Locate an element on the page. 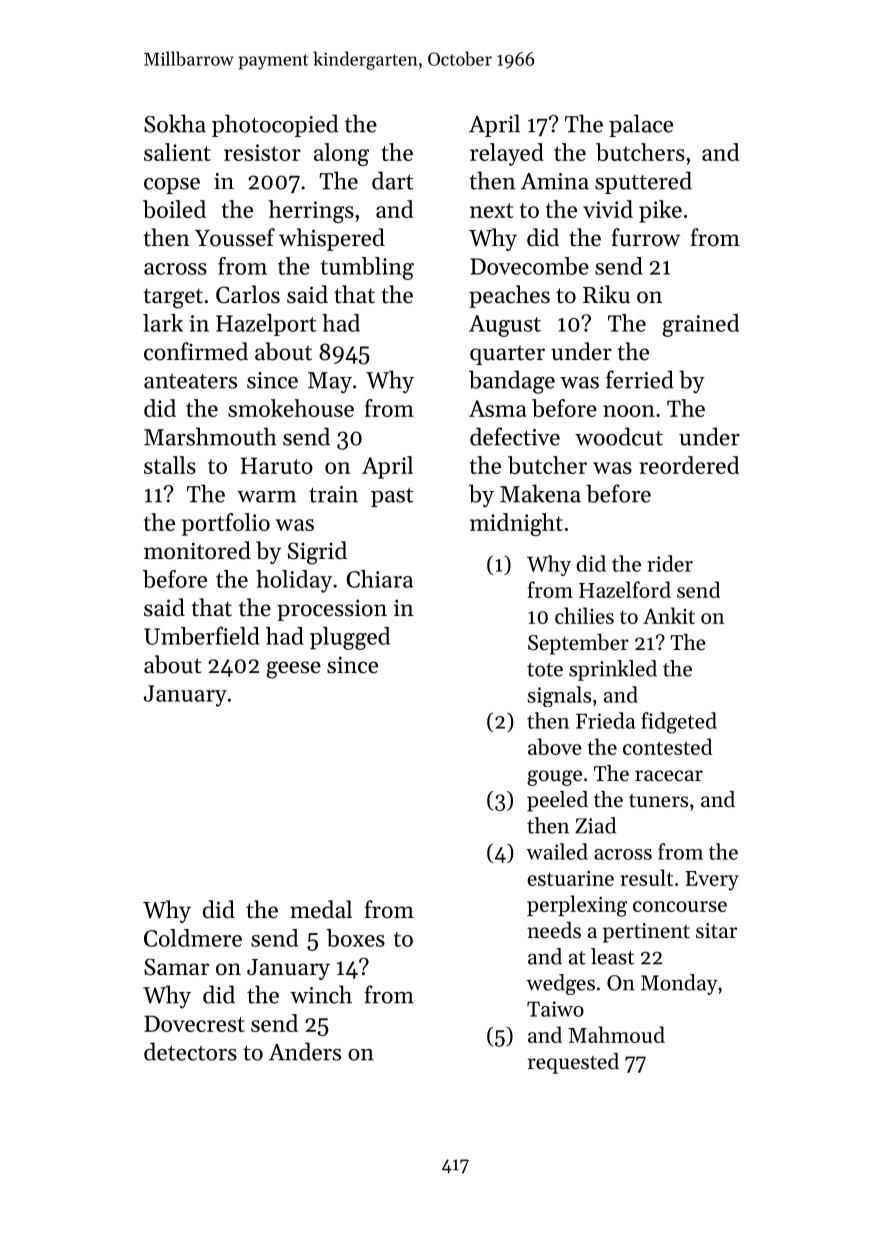 The width and height of the page is (883, 1252). along is located at coordinates (341, 154).
